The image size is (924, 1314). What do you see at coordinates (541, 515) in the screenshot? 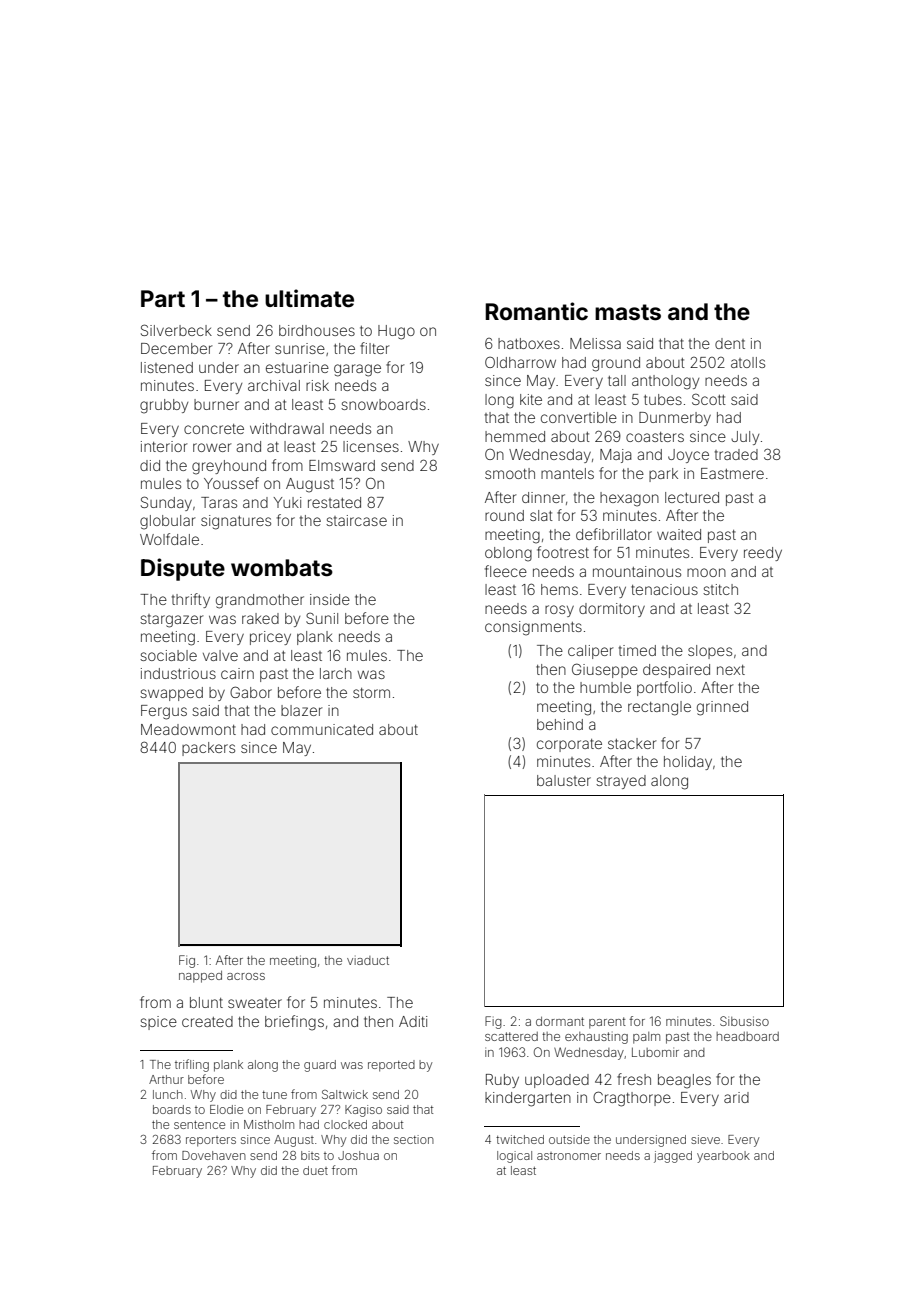
I see `slat` at bounding box center [541, 515].
